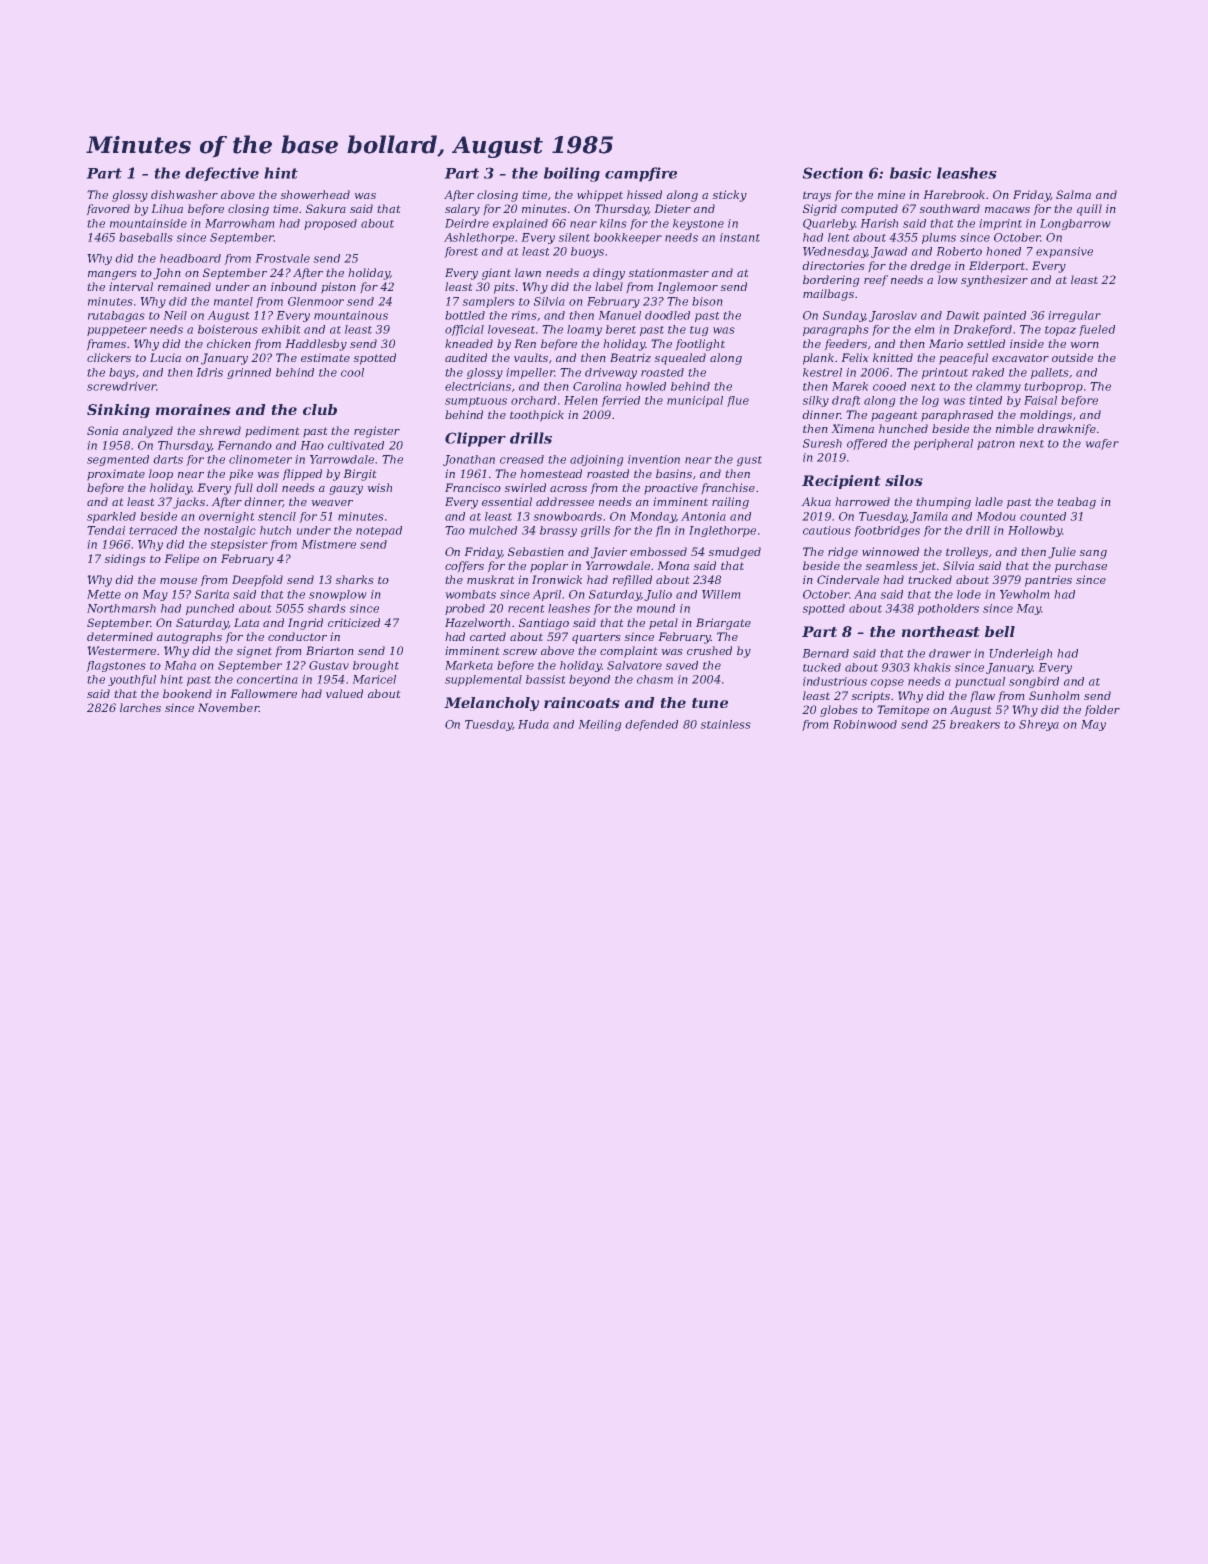 This document has height=1564, width=1208. I want to click on basic, so click(910, 173).
